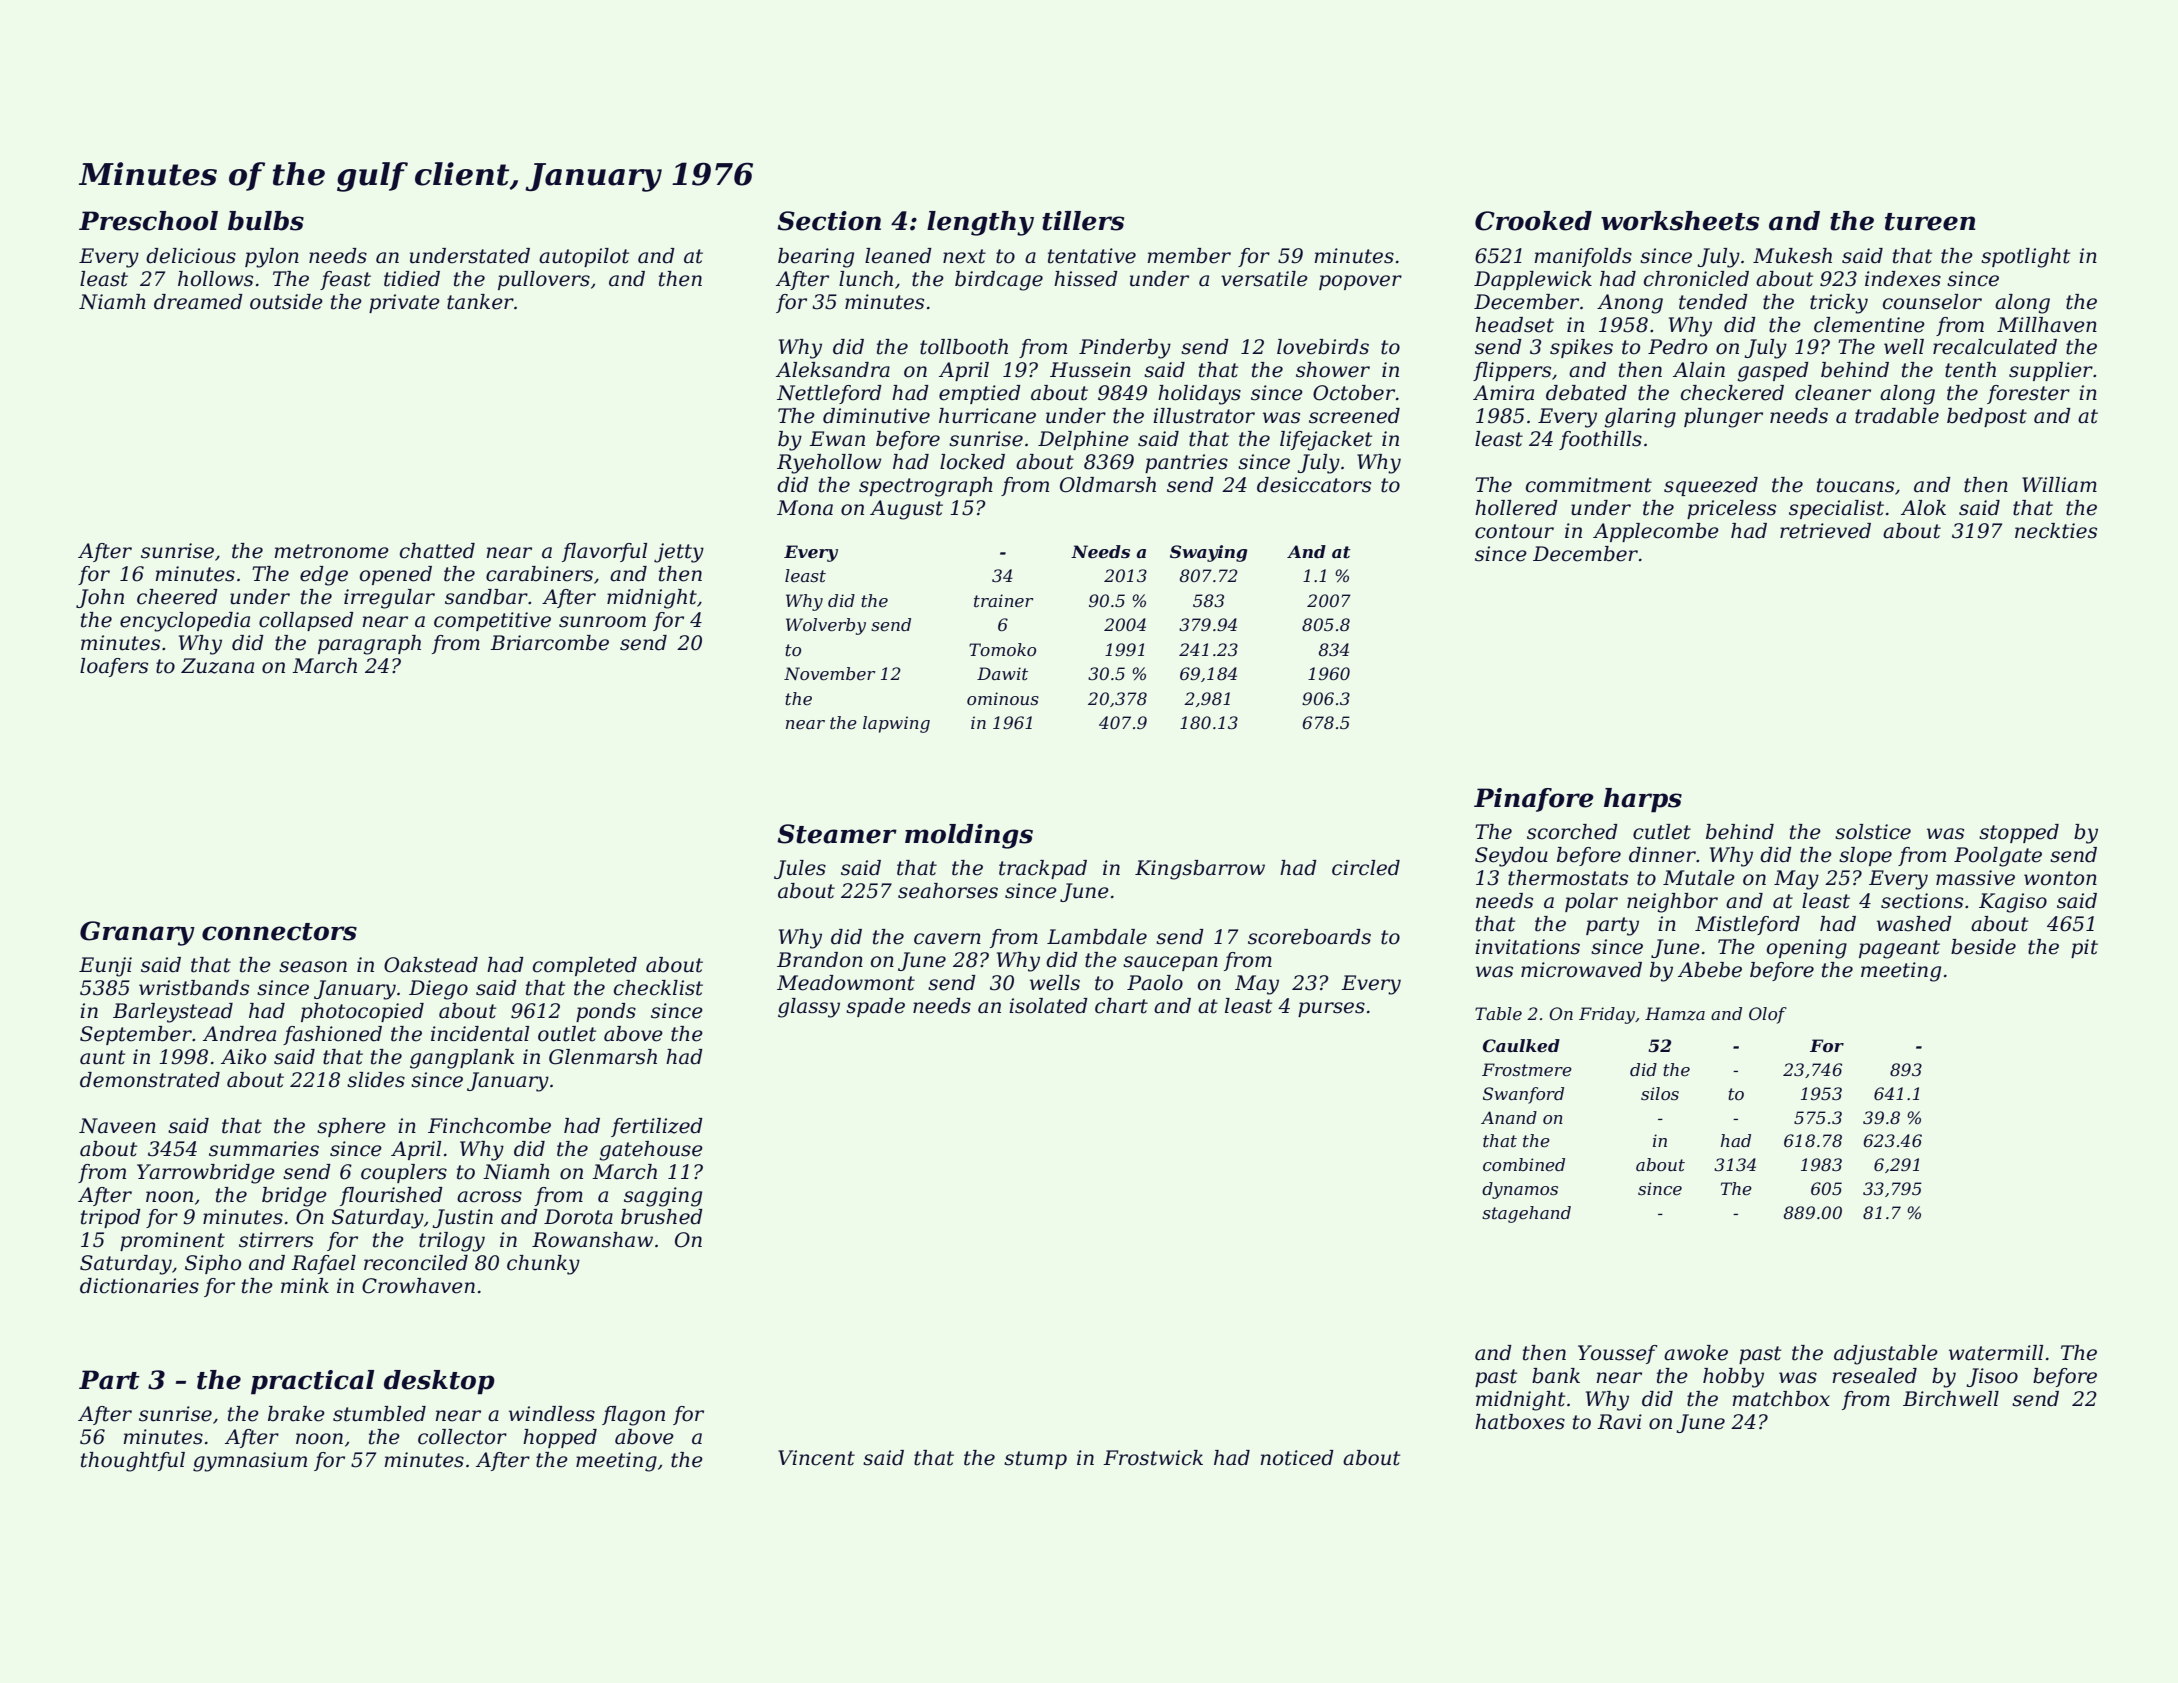  What do you see at coordinates (2059, 485) in the image?
I see `William` at bounding box center [2059, 485].
